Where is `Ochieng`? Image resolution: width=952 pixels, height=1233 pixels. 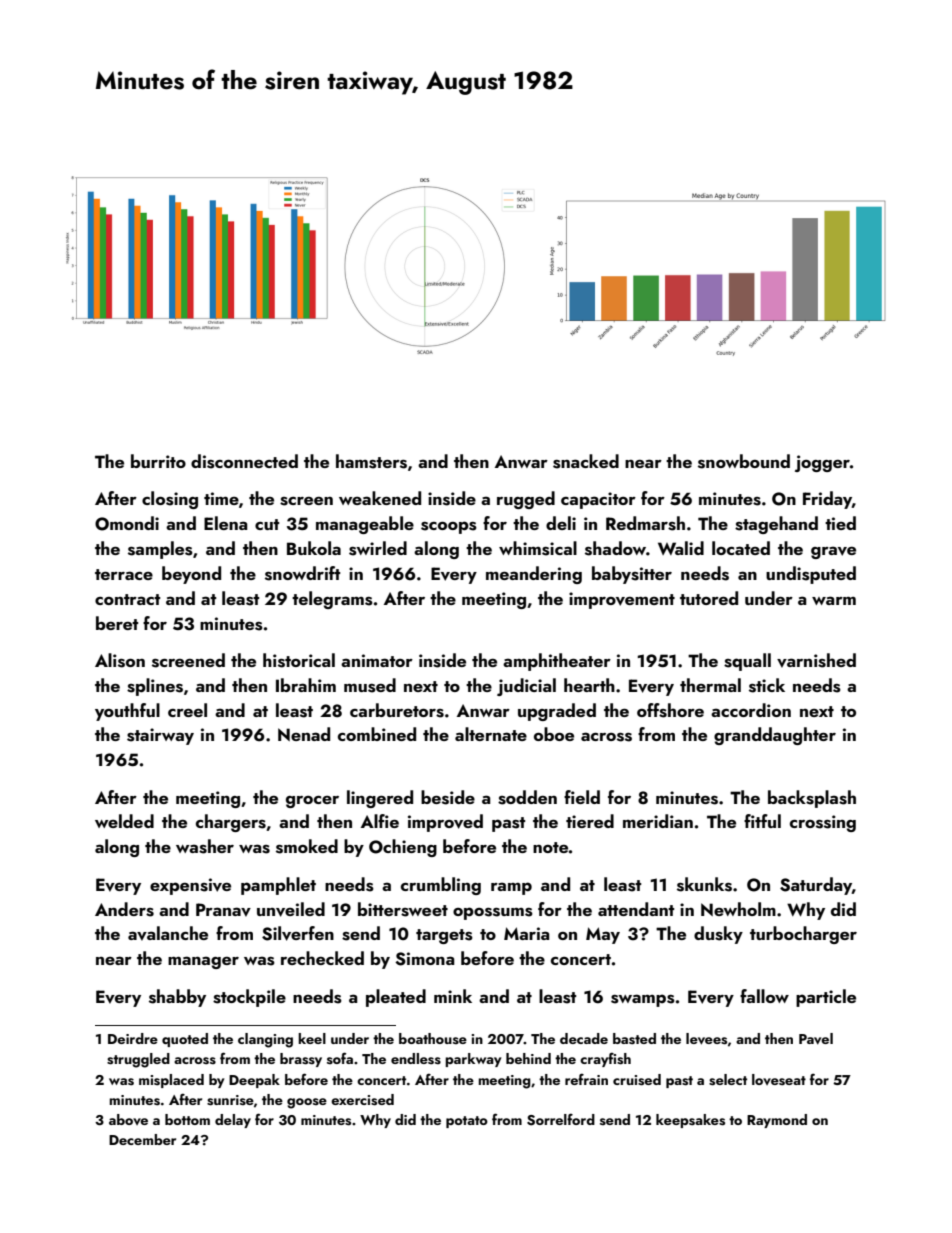
Ochieng is located at coordinates (403, 848).
